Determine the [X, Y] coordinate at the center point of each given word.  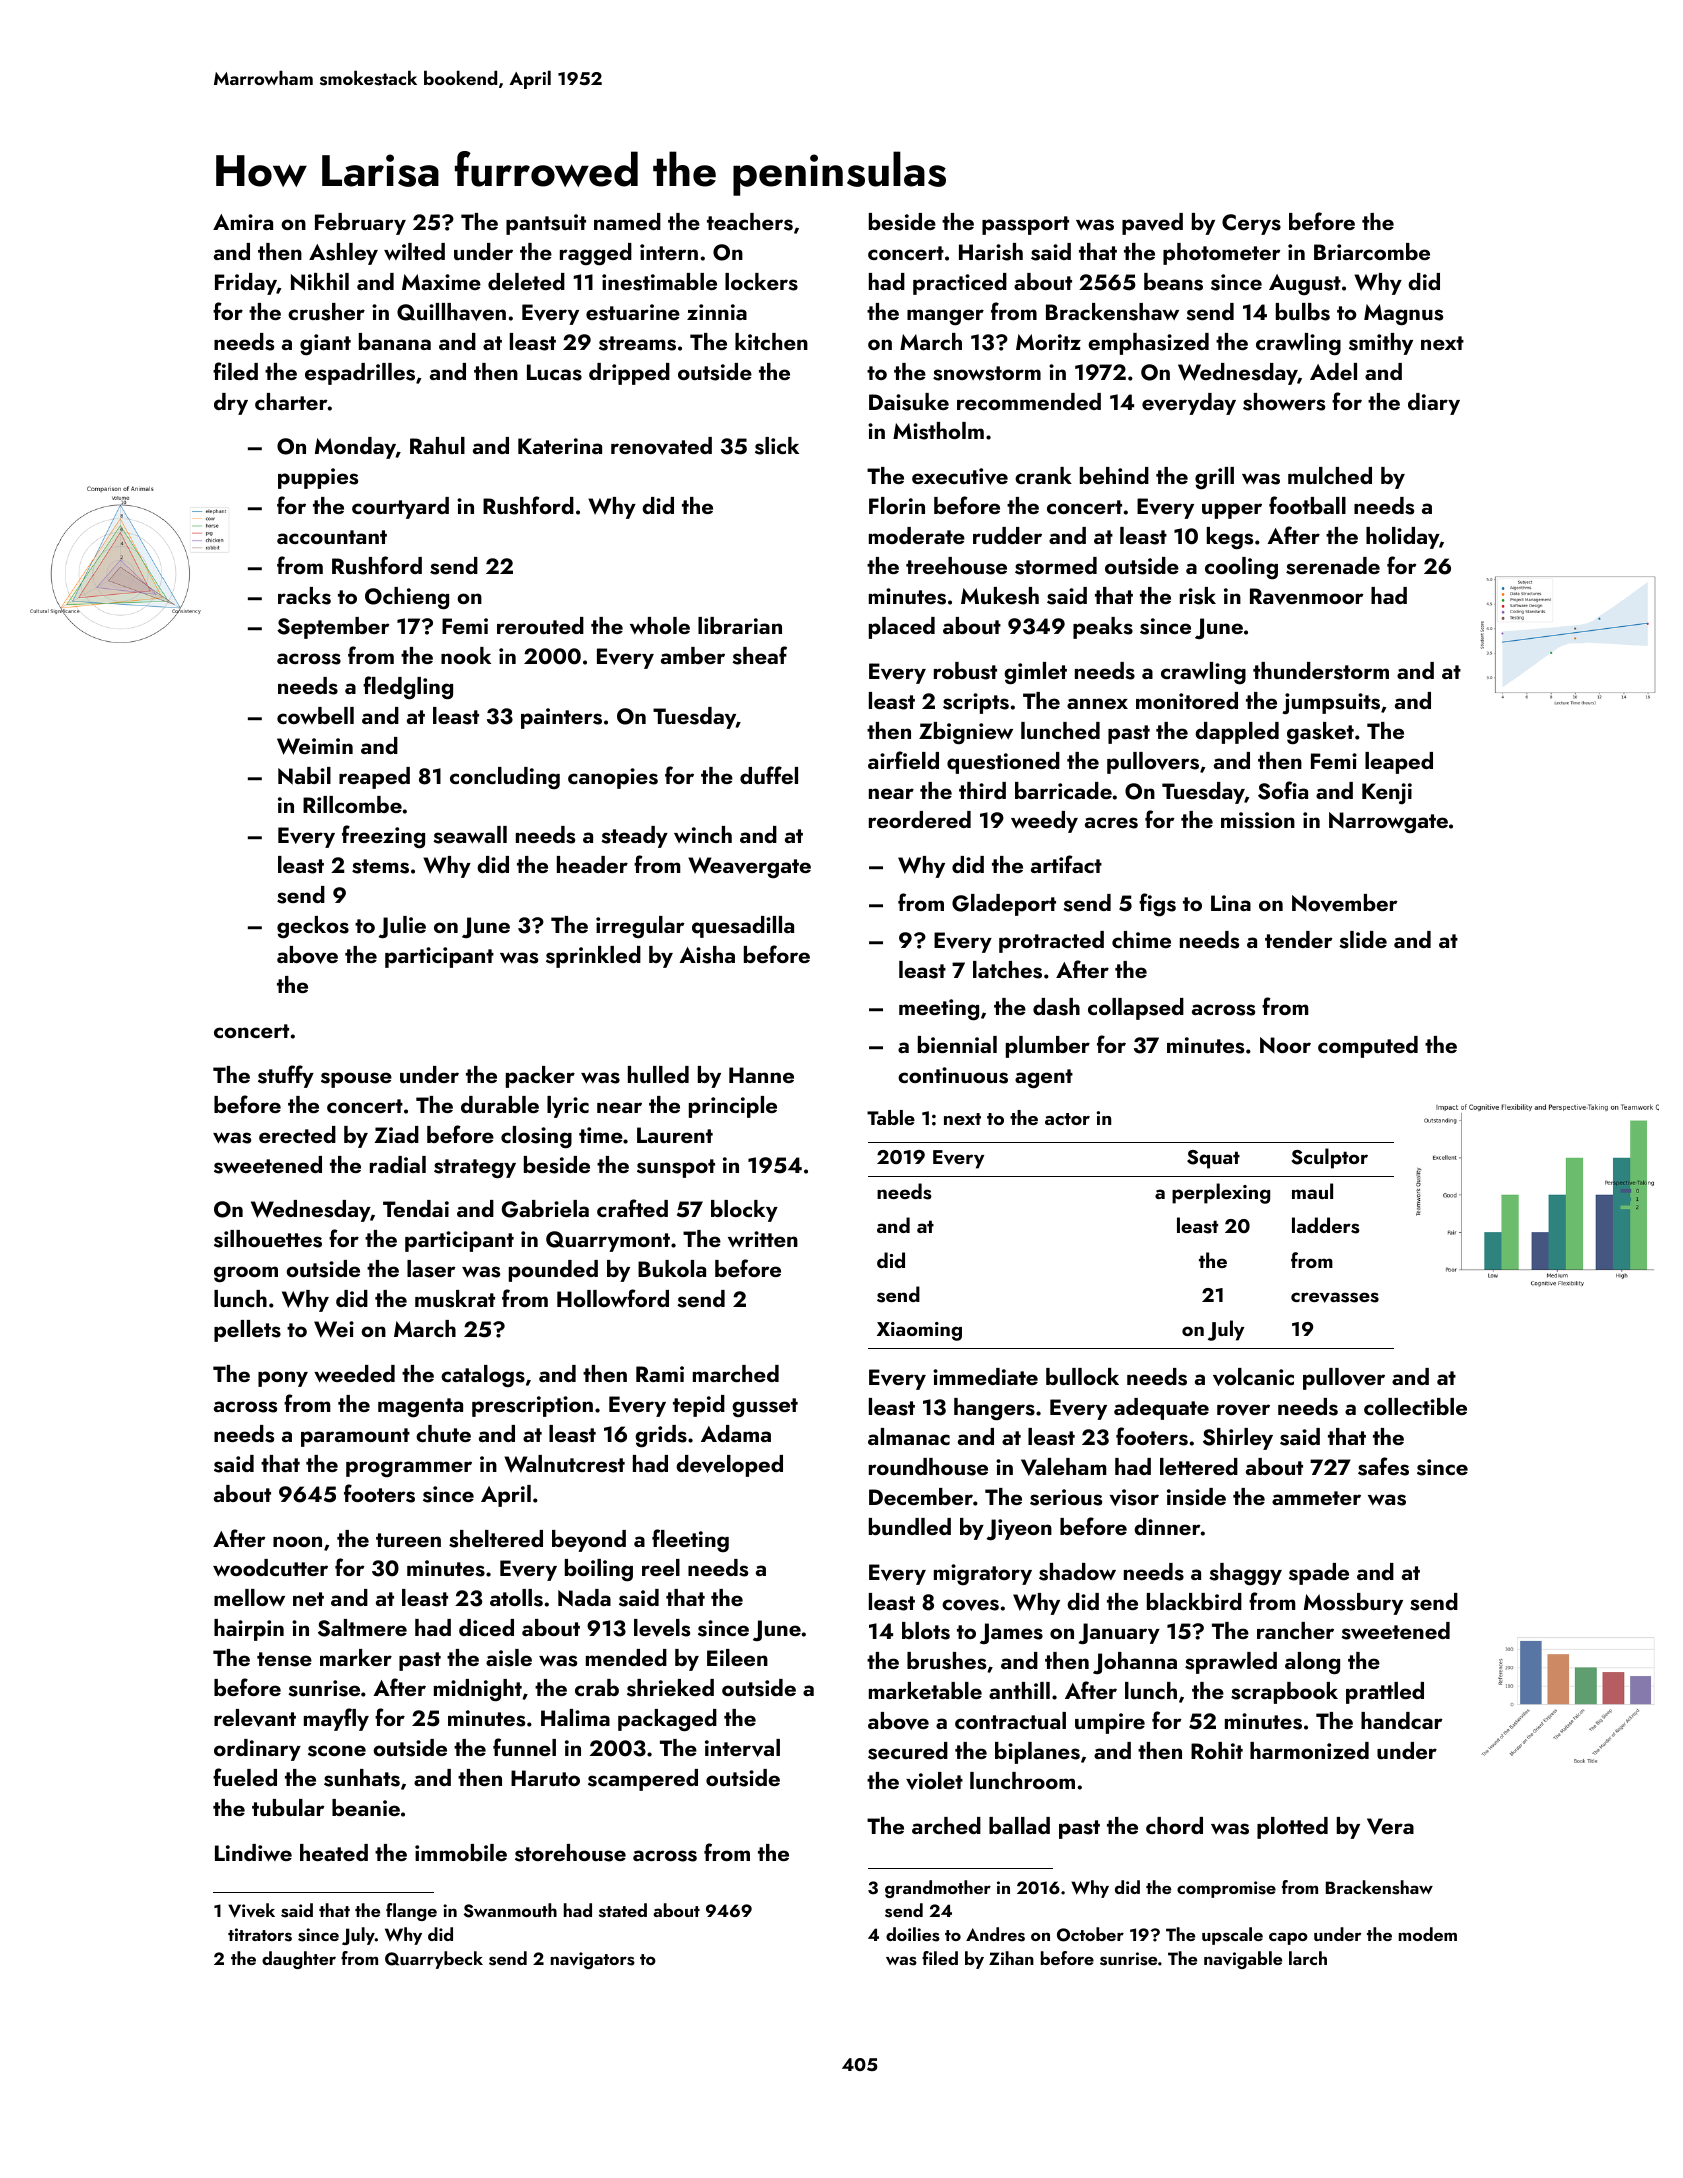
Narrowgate [1388, 823]
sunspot [676, 1168]
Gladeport [1004, 905]
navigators [593, 1960]
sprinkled [593, 957]
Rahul [437, 445]
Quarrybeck [434, 1960]
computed [1368, 1047]
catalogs [483, 1376]
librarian [740, 625]
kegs [1230, 538]
